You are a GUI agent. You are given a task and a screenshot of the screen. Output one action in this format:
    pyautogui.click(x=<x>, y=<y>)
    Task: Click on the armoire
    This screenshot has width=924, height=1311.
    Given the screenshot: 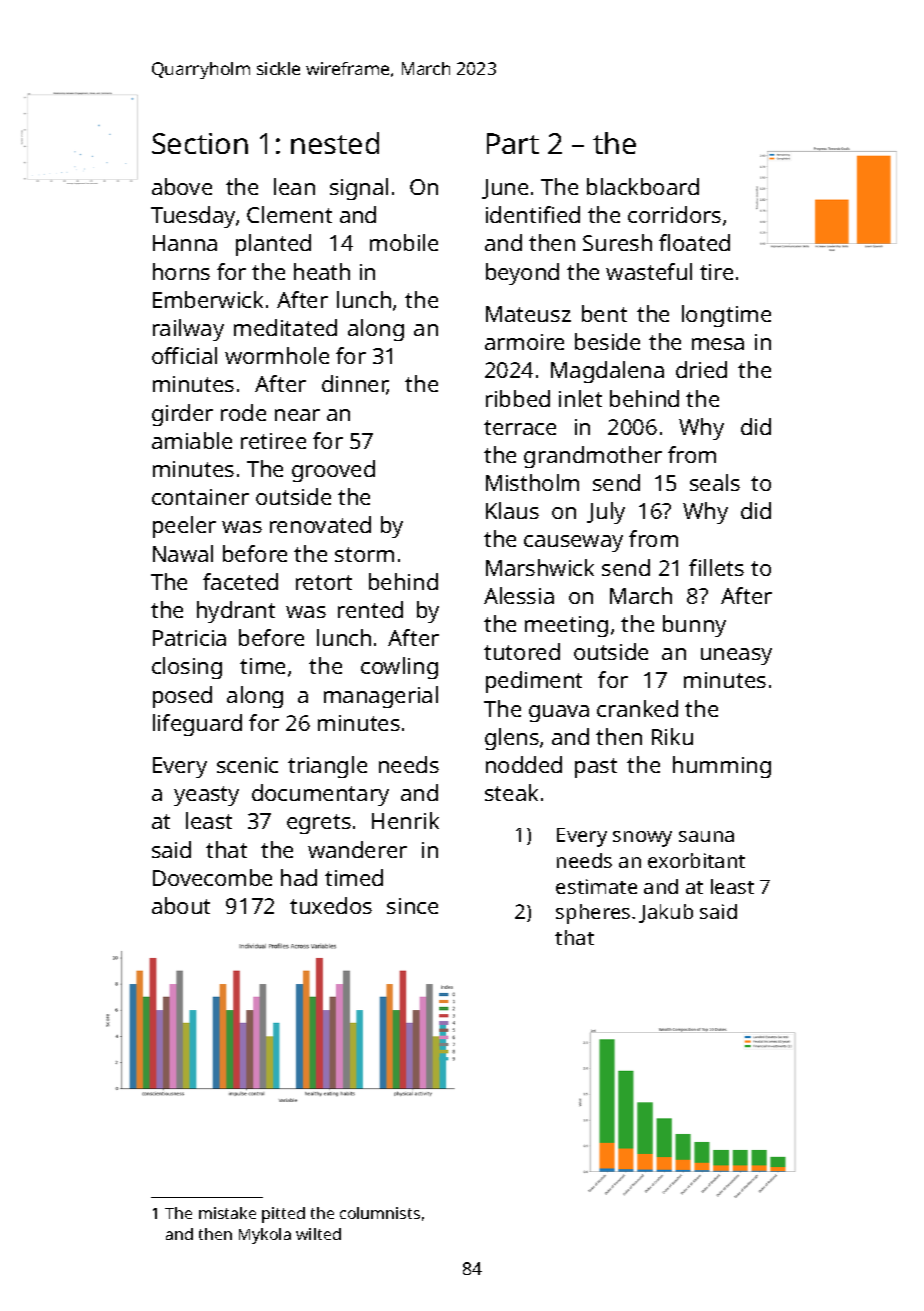 What is the action you would take?
    pyautogui.click(x=524, y=342)
